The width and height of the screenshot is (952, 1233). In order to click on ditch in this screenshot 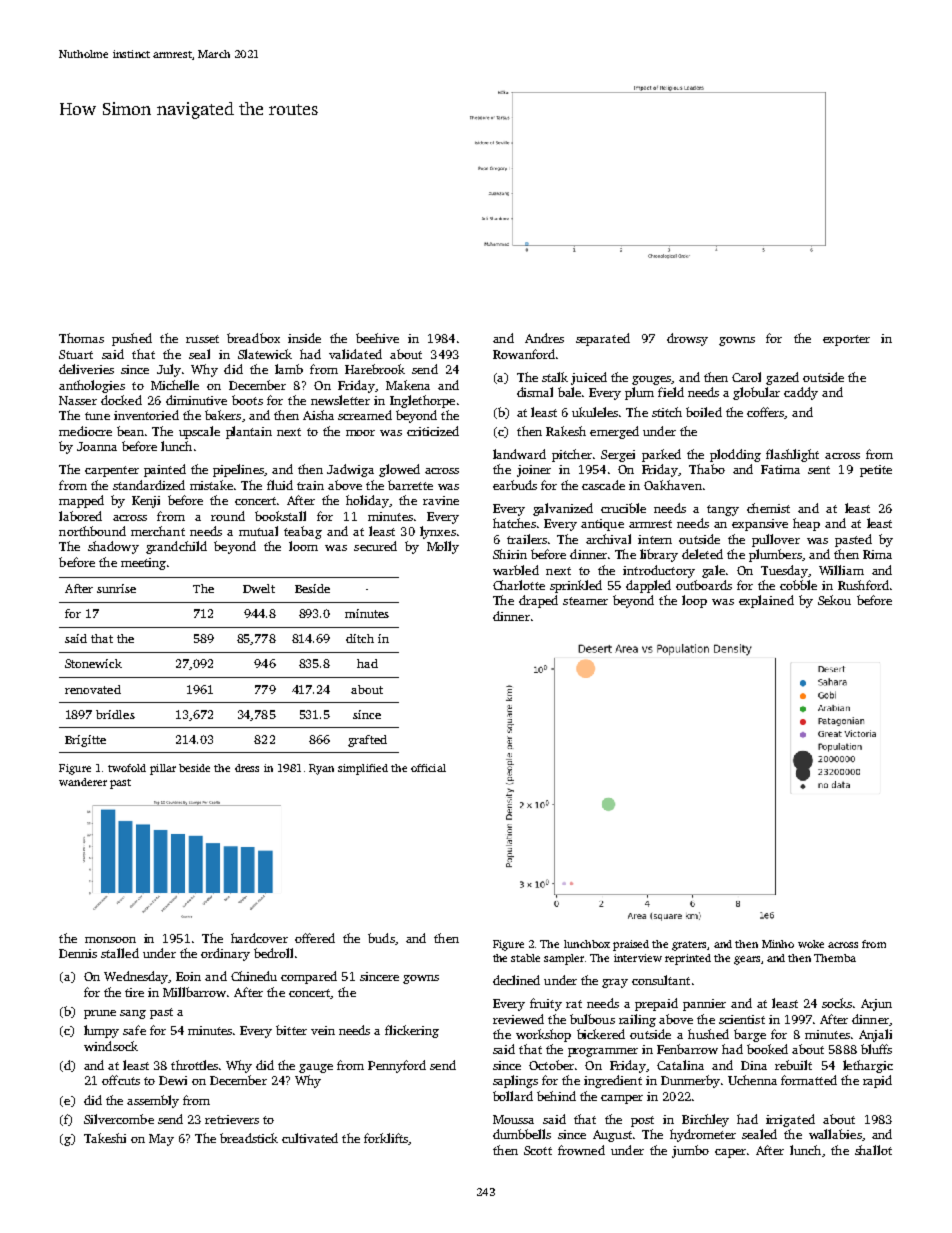, I will do `click(360, 638)`.
